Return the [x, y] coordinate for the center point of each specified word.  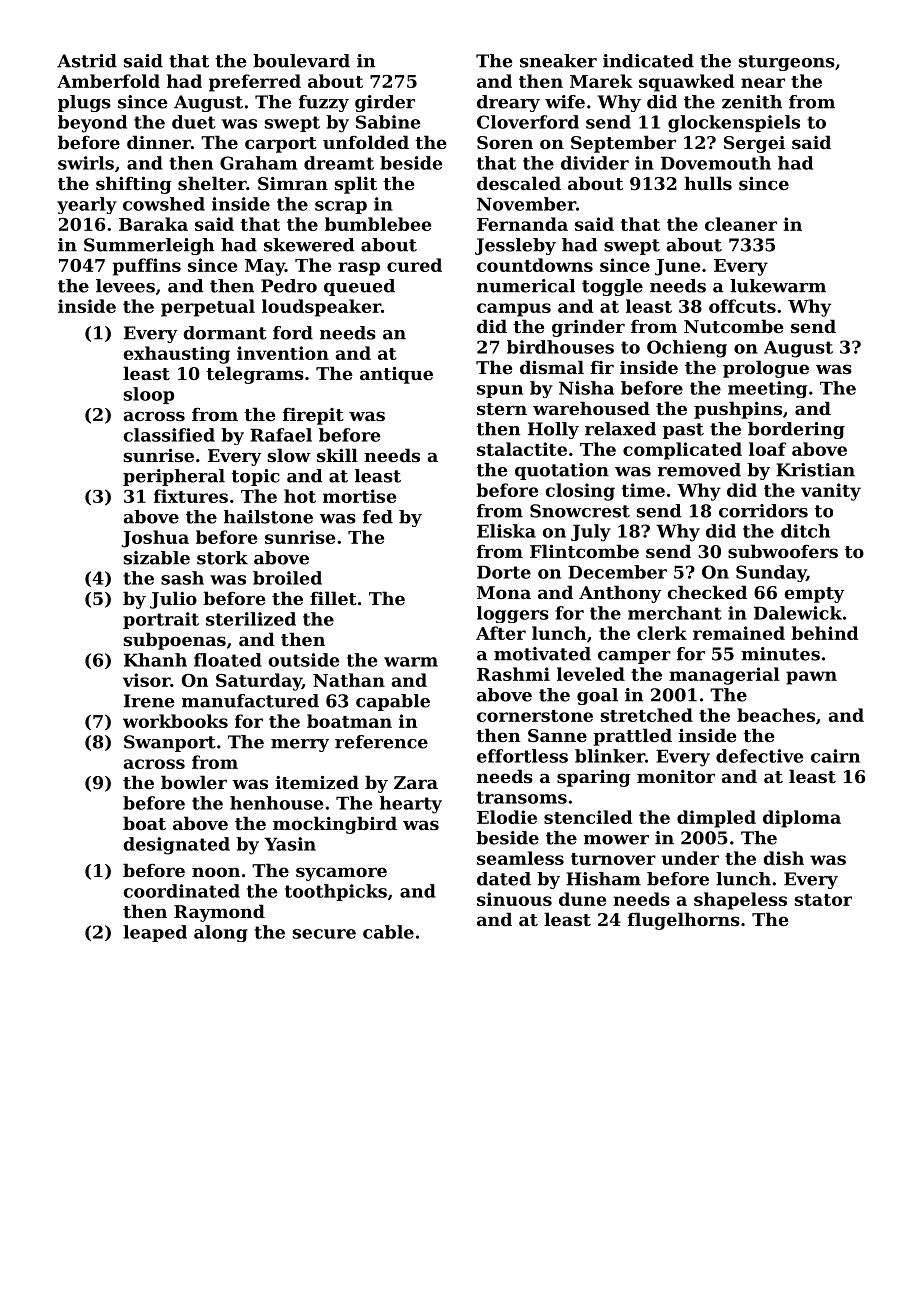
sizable [157, 558]
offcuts [742, 306]
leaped [155, 933]
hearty [411, 805]
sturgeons [787, 63]
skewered [309, 245]
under [690, 858]
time [643, 490]
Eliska [506, 531]
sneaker [558, 61]
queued [359, 287]
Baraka [153, 224]
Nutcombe [734, 326]
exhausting [176, 355]
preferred [255, 83]
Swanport [170, 743]
